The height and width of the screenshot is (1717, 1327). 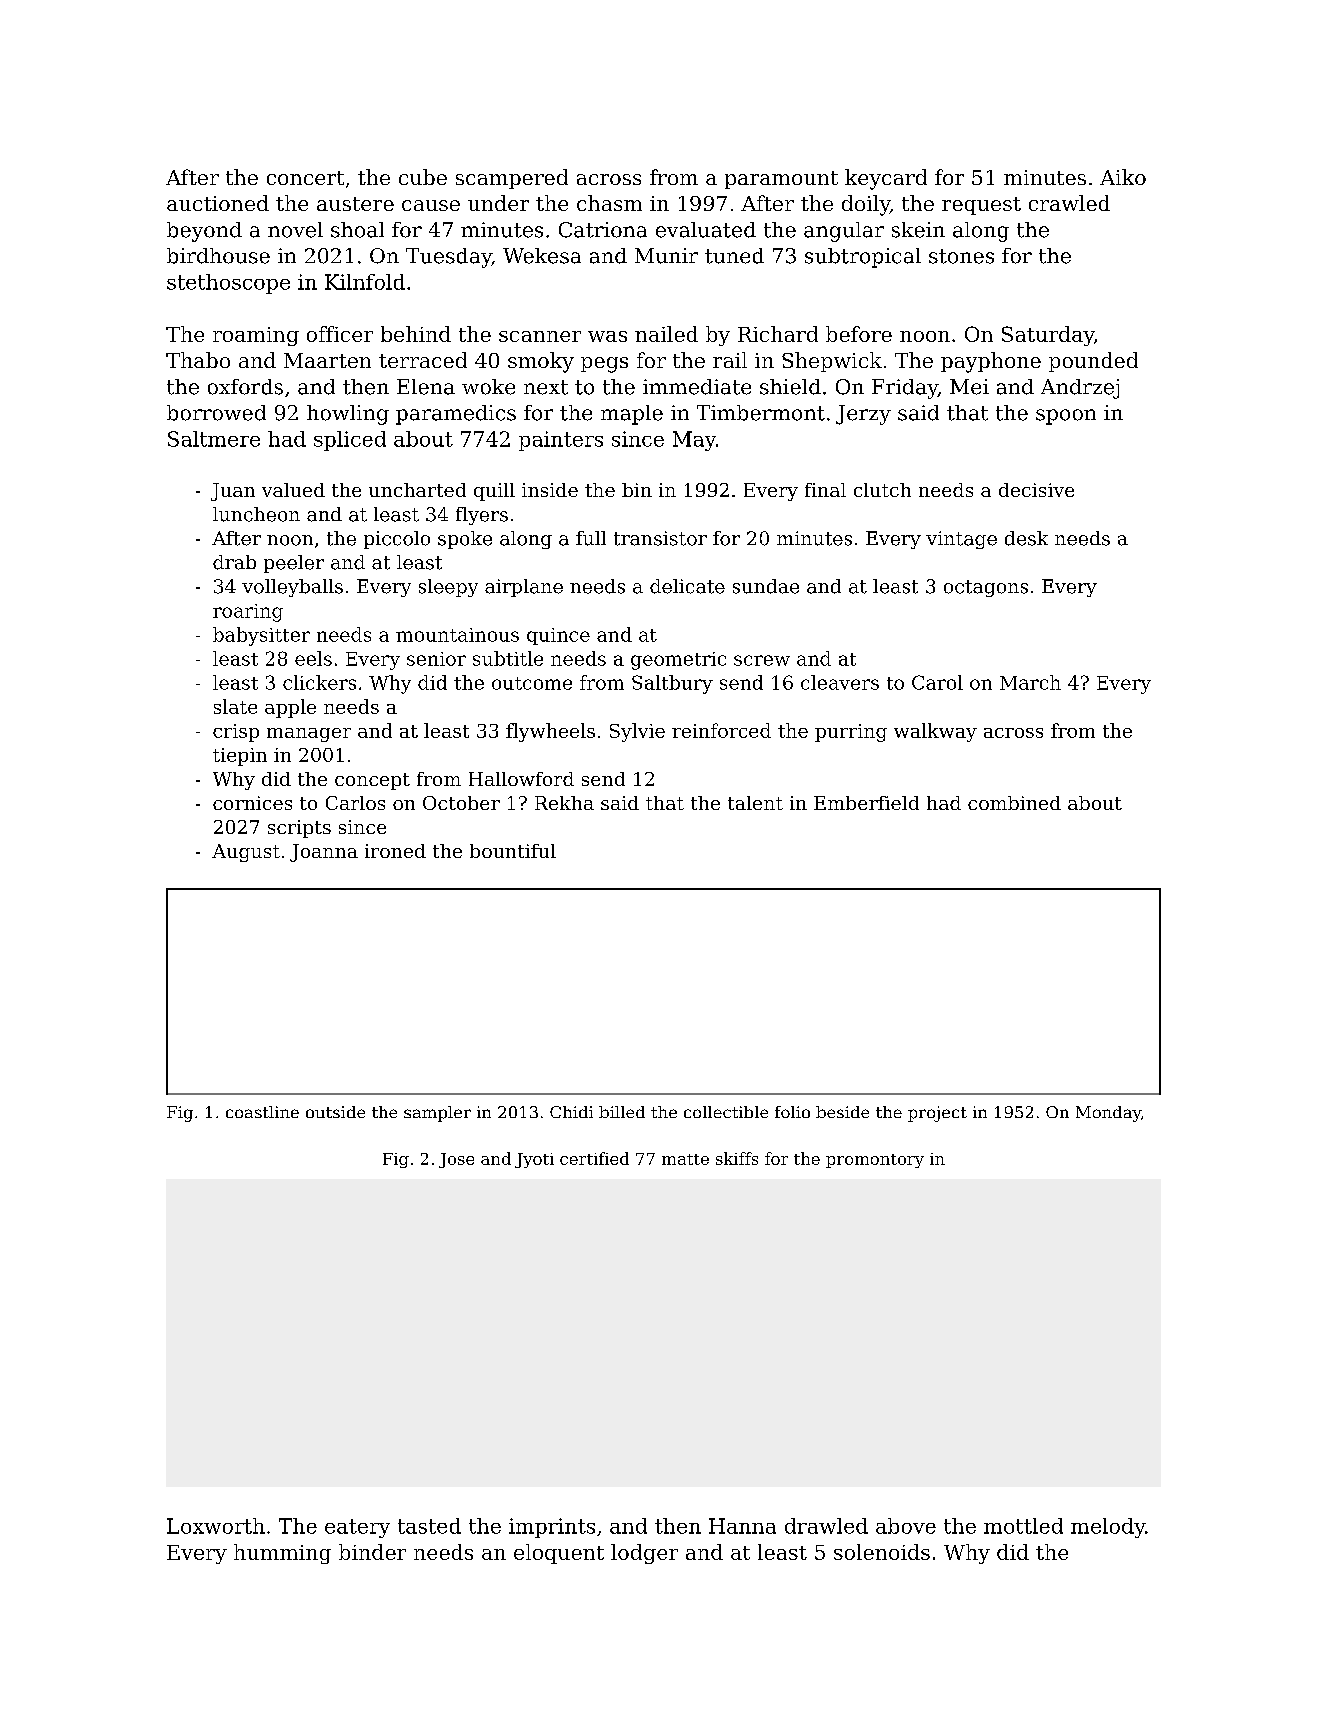 What do you see at coordinates (1108, 1114) in the screenshot?
I see `Monday` at bounding box center [1108, 1114].
